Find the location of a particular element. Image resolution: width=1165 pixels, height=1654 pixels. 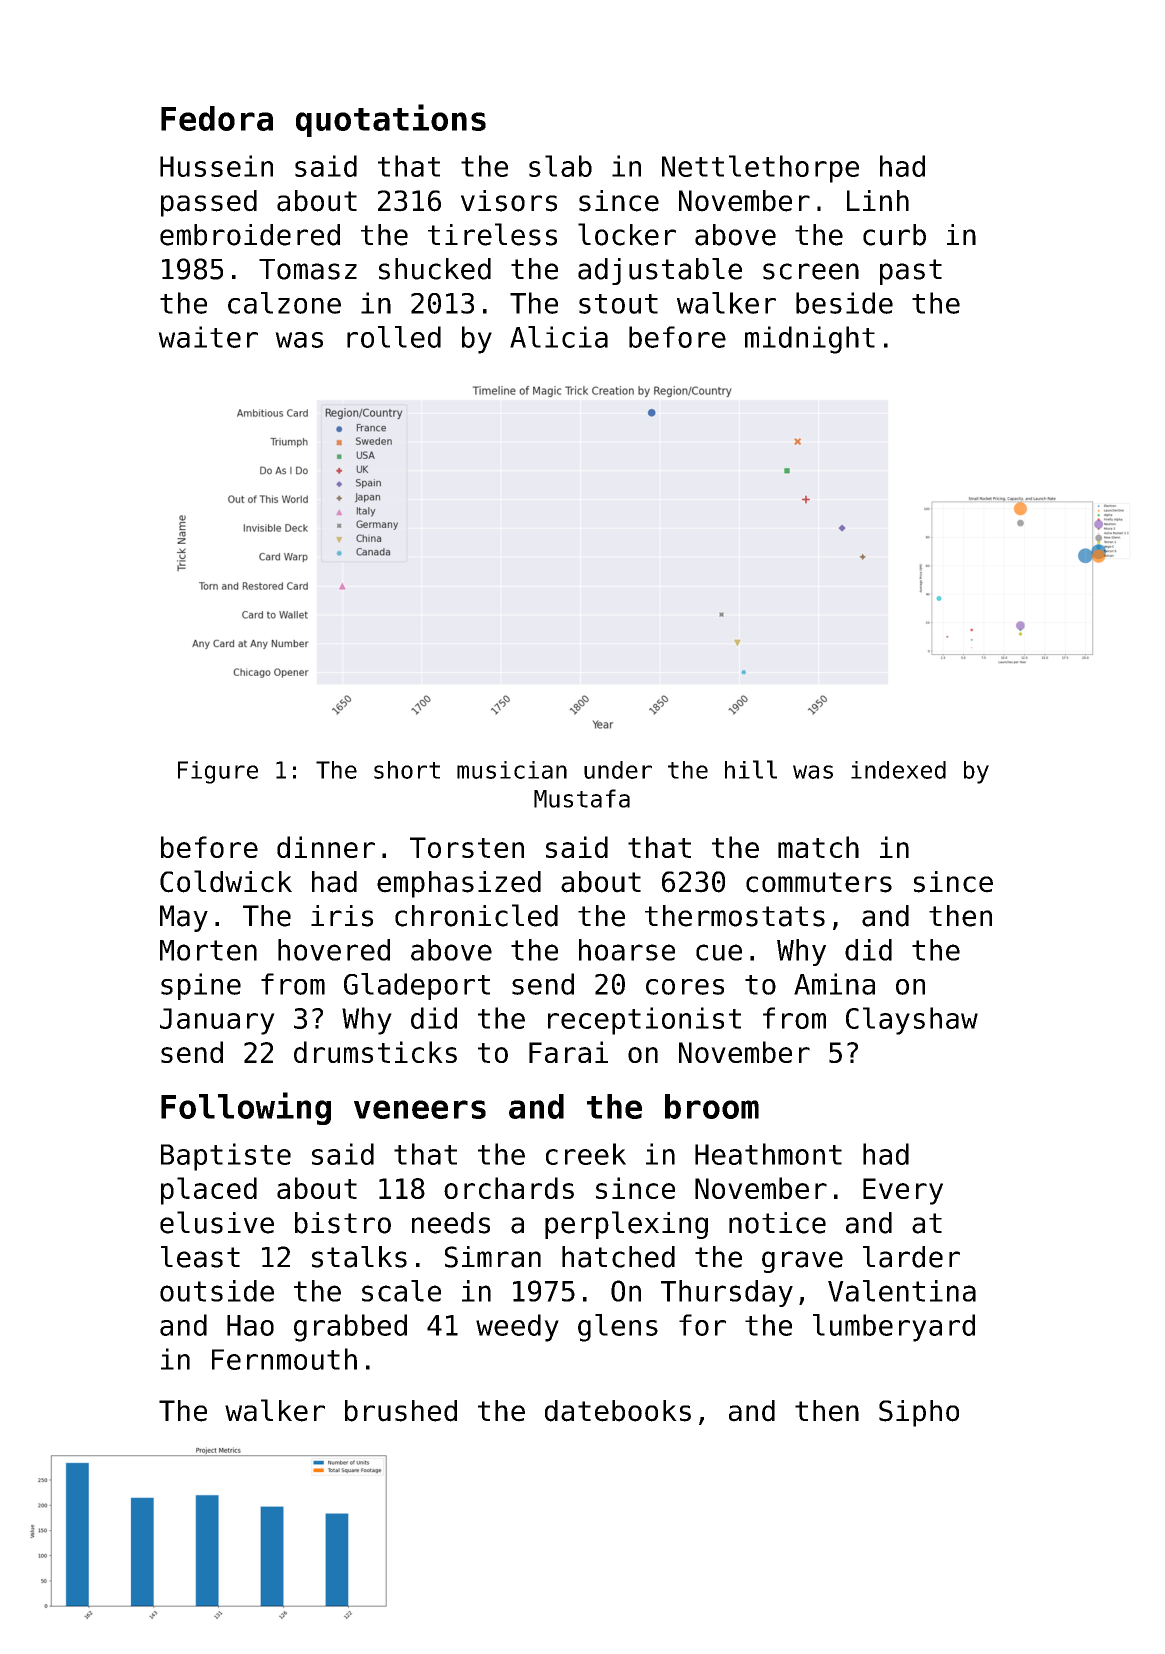

Sipho is located at coordinates (919, 1413).
